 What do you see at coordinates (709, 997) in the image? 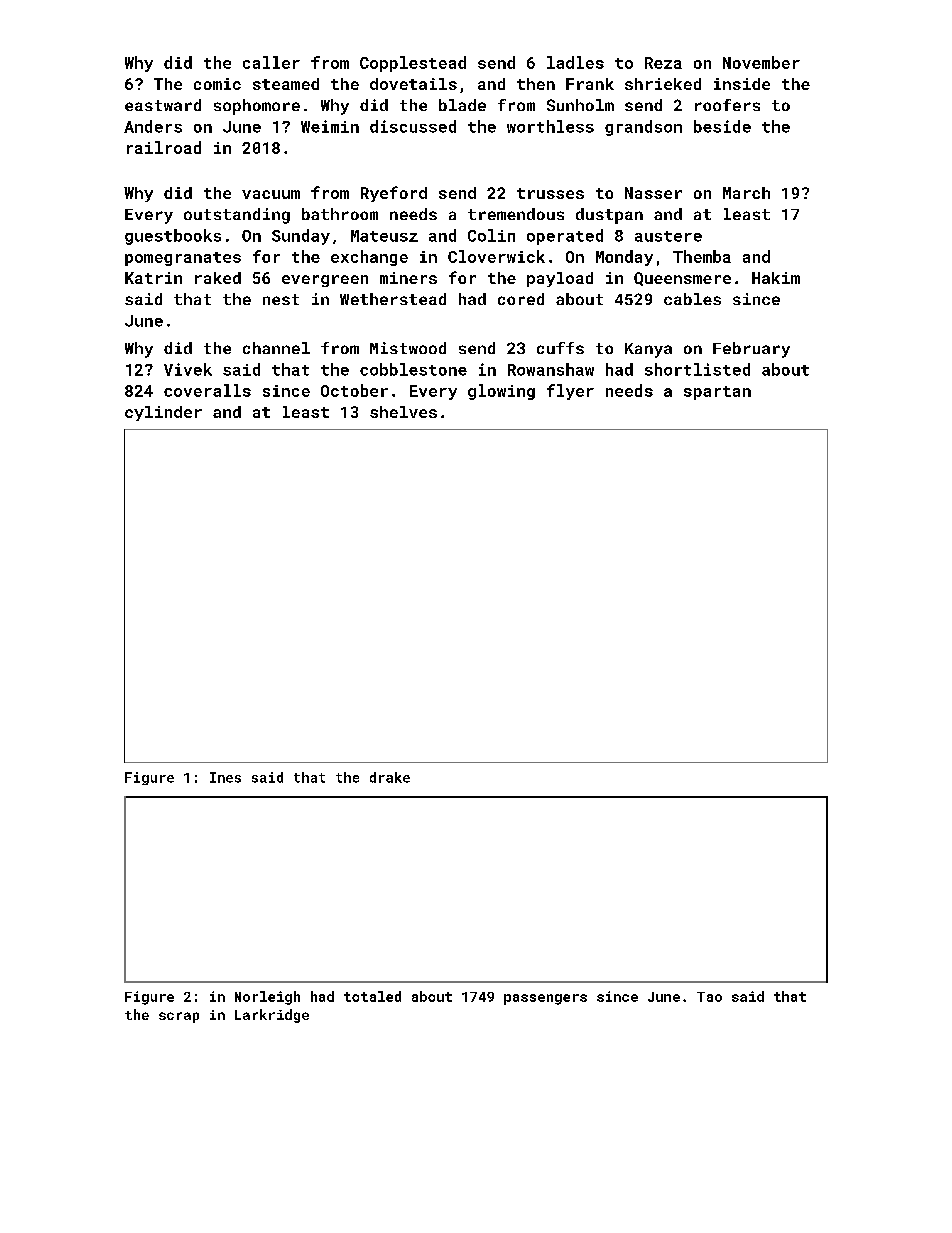
I see `Tao` at bounding box center [709, 997].
